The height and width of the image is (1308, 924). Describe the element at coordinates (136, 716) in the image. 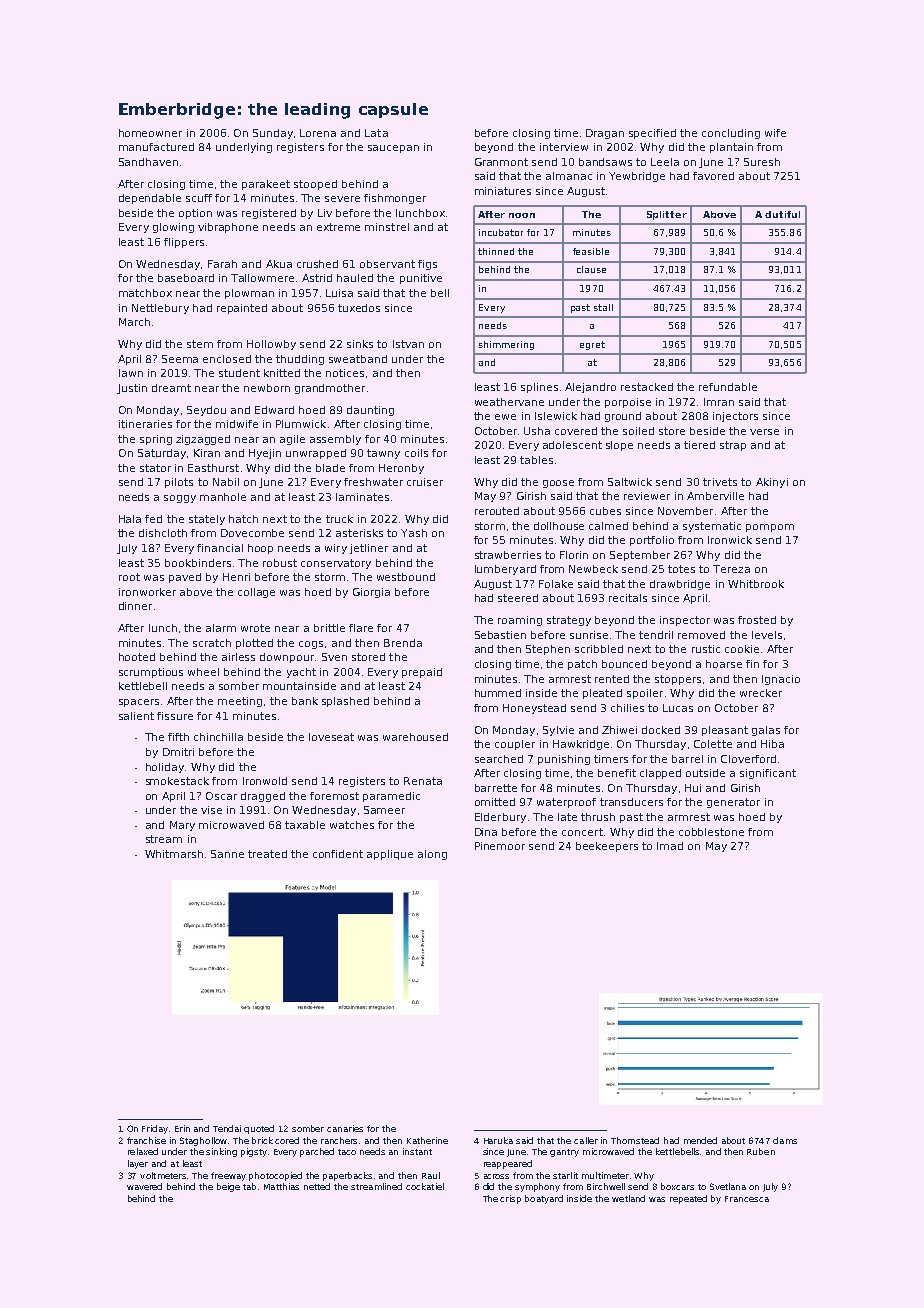

I see `salient` at that location.
